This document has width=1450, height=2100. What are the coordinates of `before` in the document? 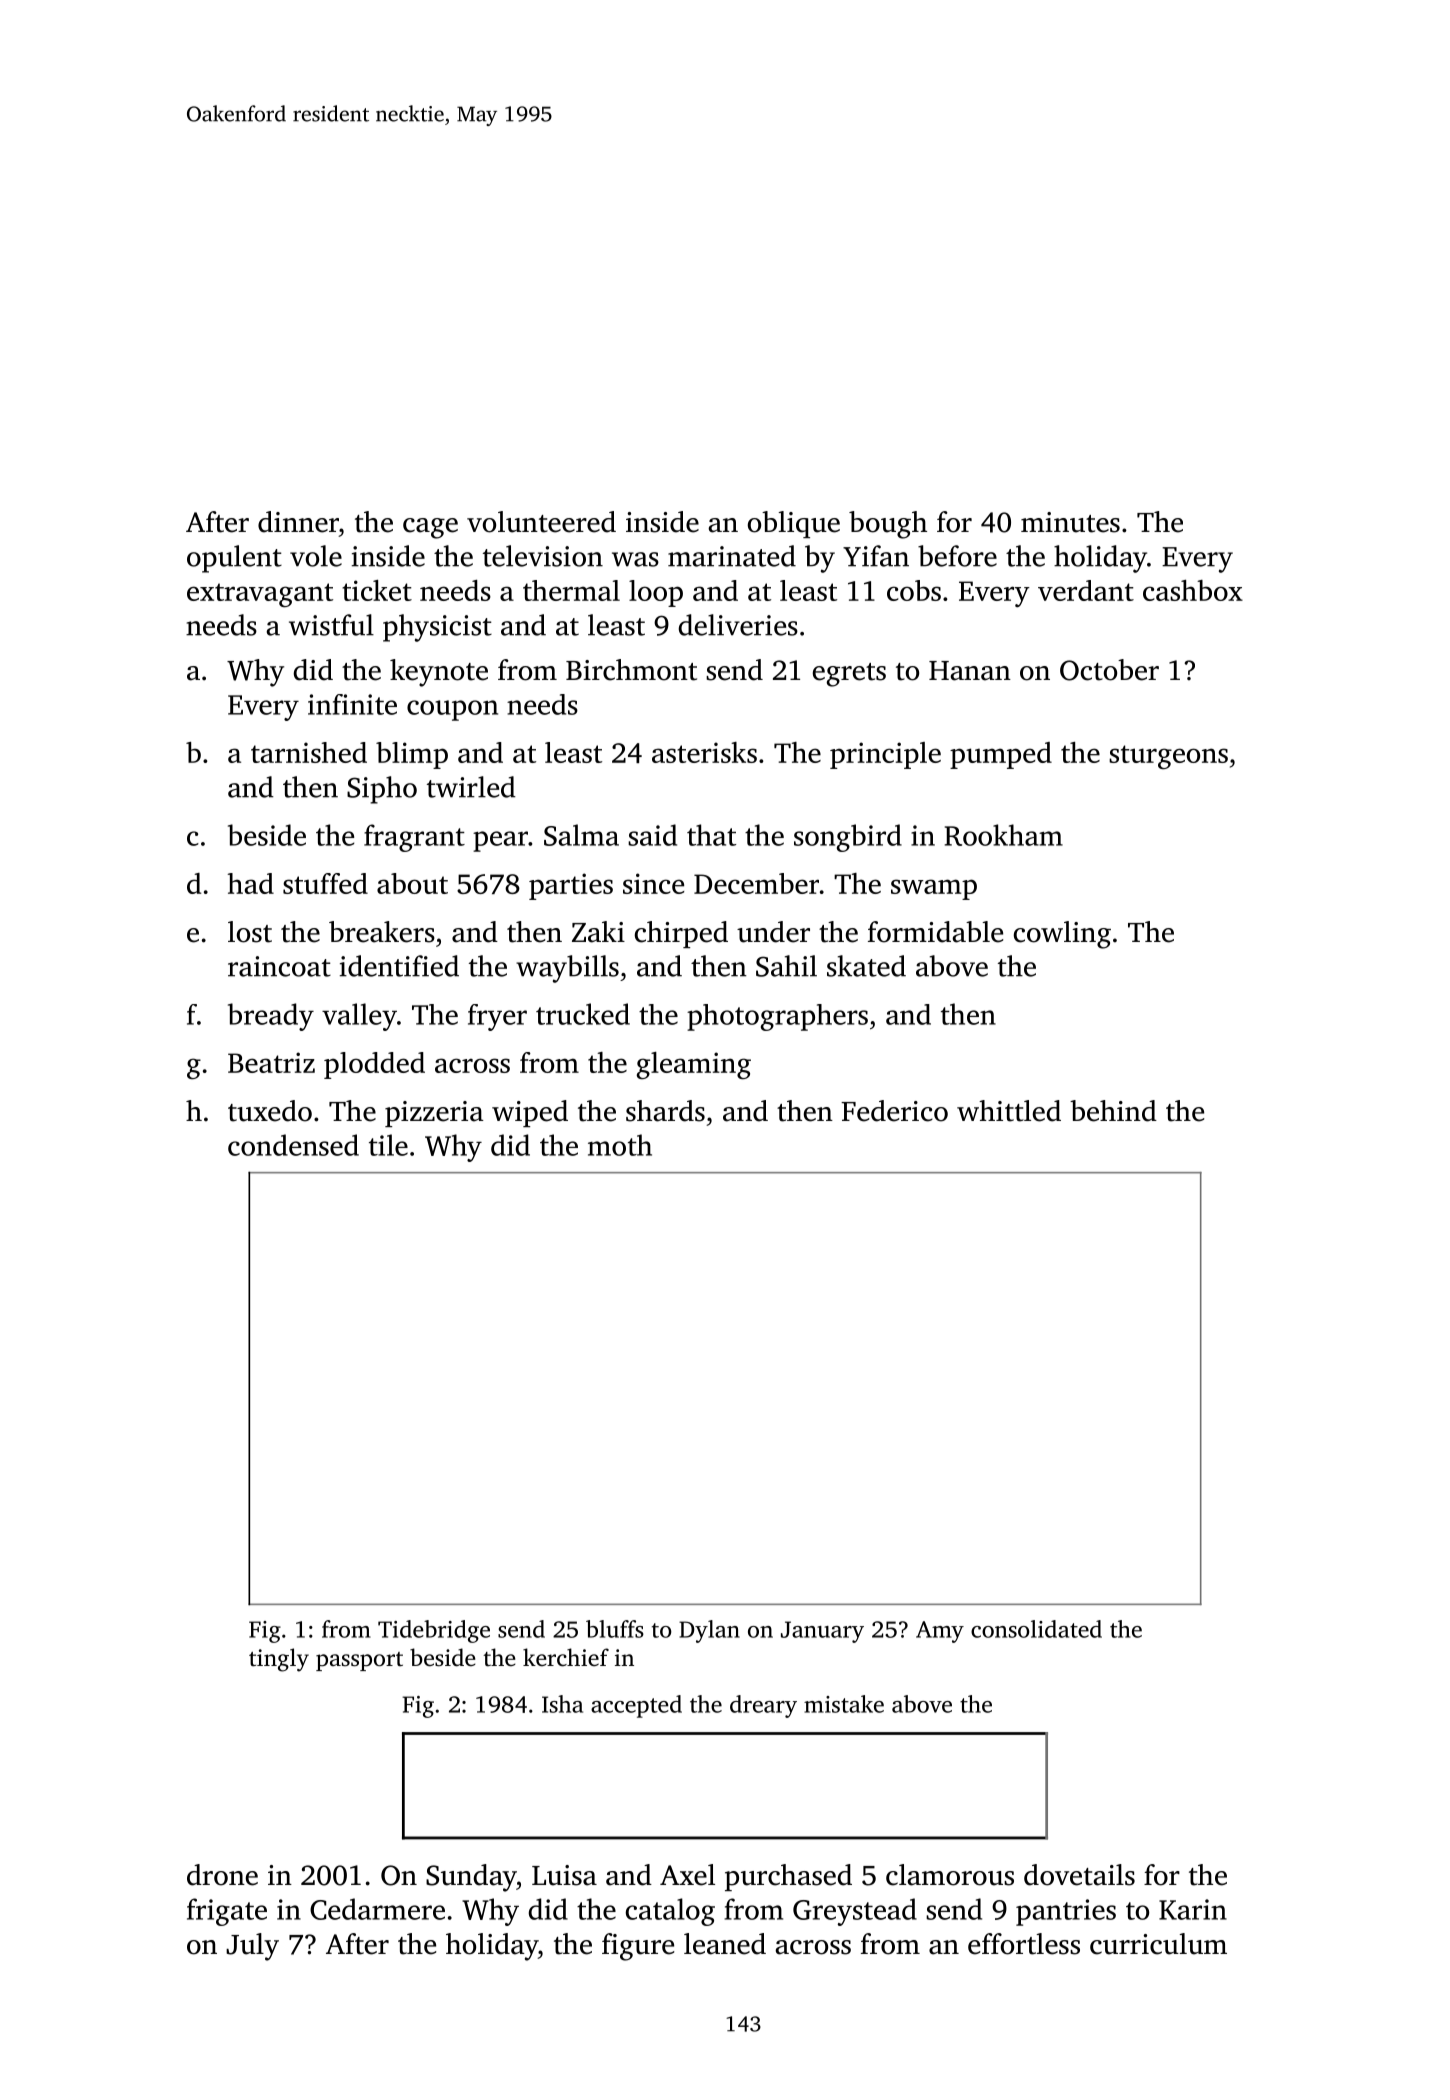 It's located at (957, 556).
